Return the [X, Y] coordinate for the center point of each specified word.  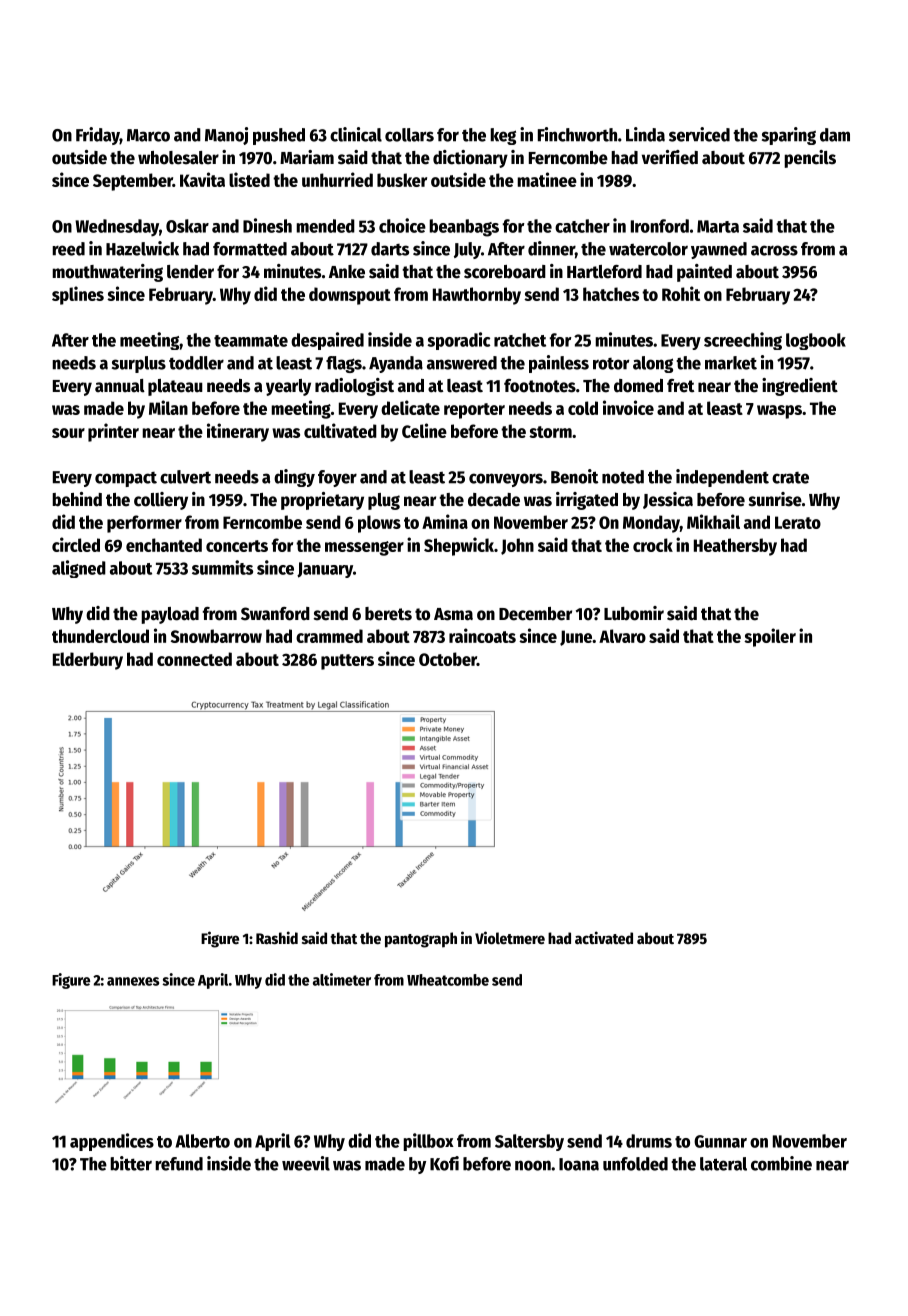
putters [347, 662]
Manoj [226, 136]
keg [503, 136]
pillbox [428, 1142]
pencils [810, 159]
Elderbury [88, 661]
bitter [131, 1163]
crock [653, 545]
